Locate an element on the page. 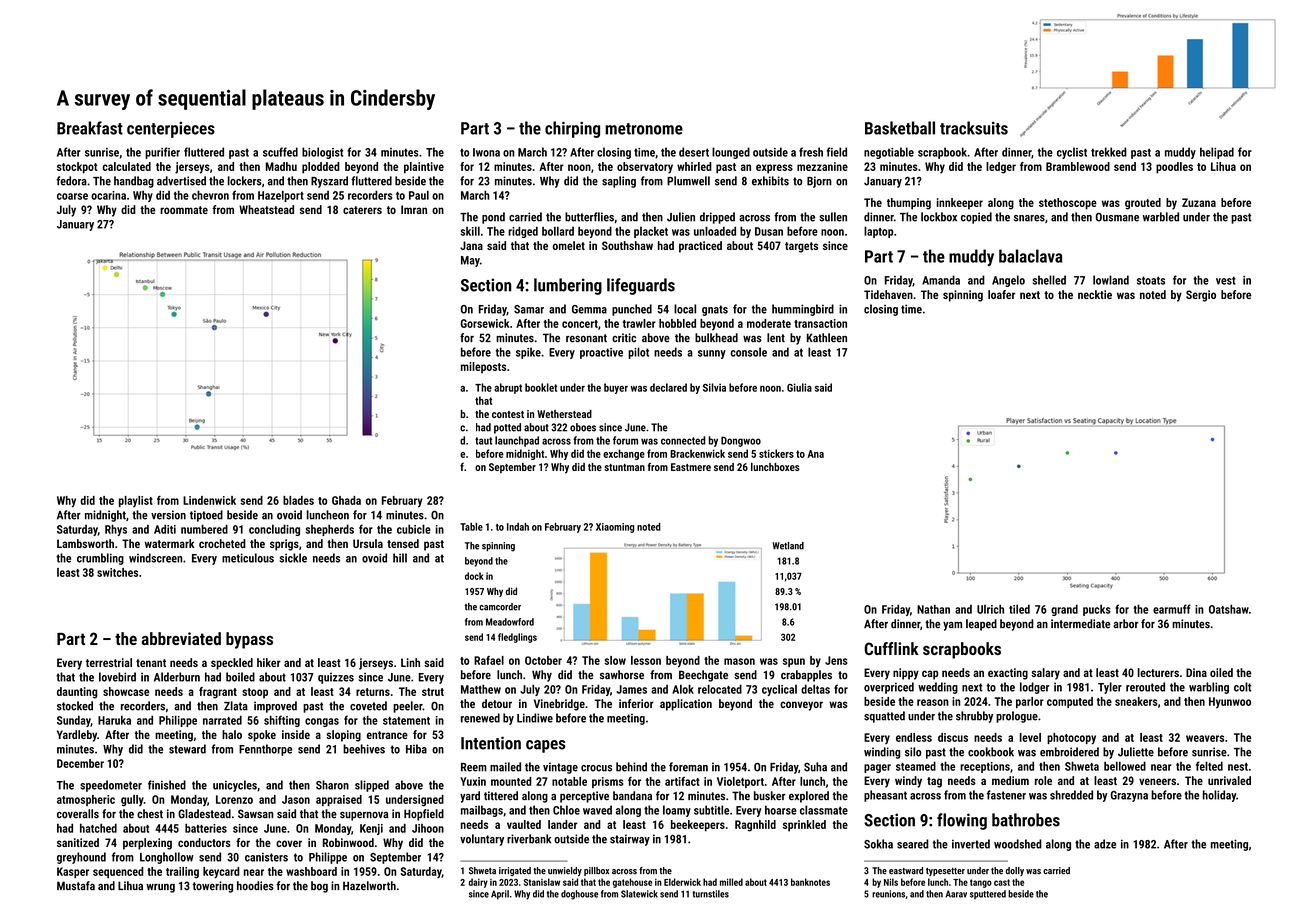 This page has height=924, width=1308. adze is located at coordinates (1105, 844).
